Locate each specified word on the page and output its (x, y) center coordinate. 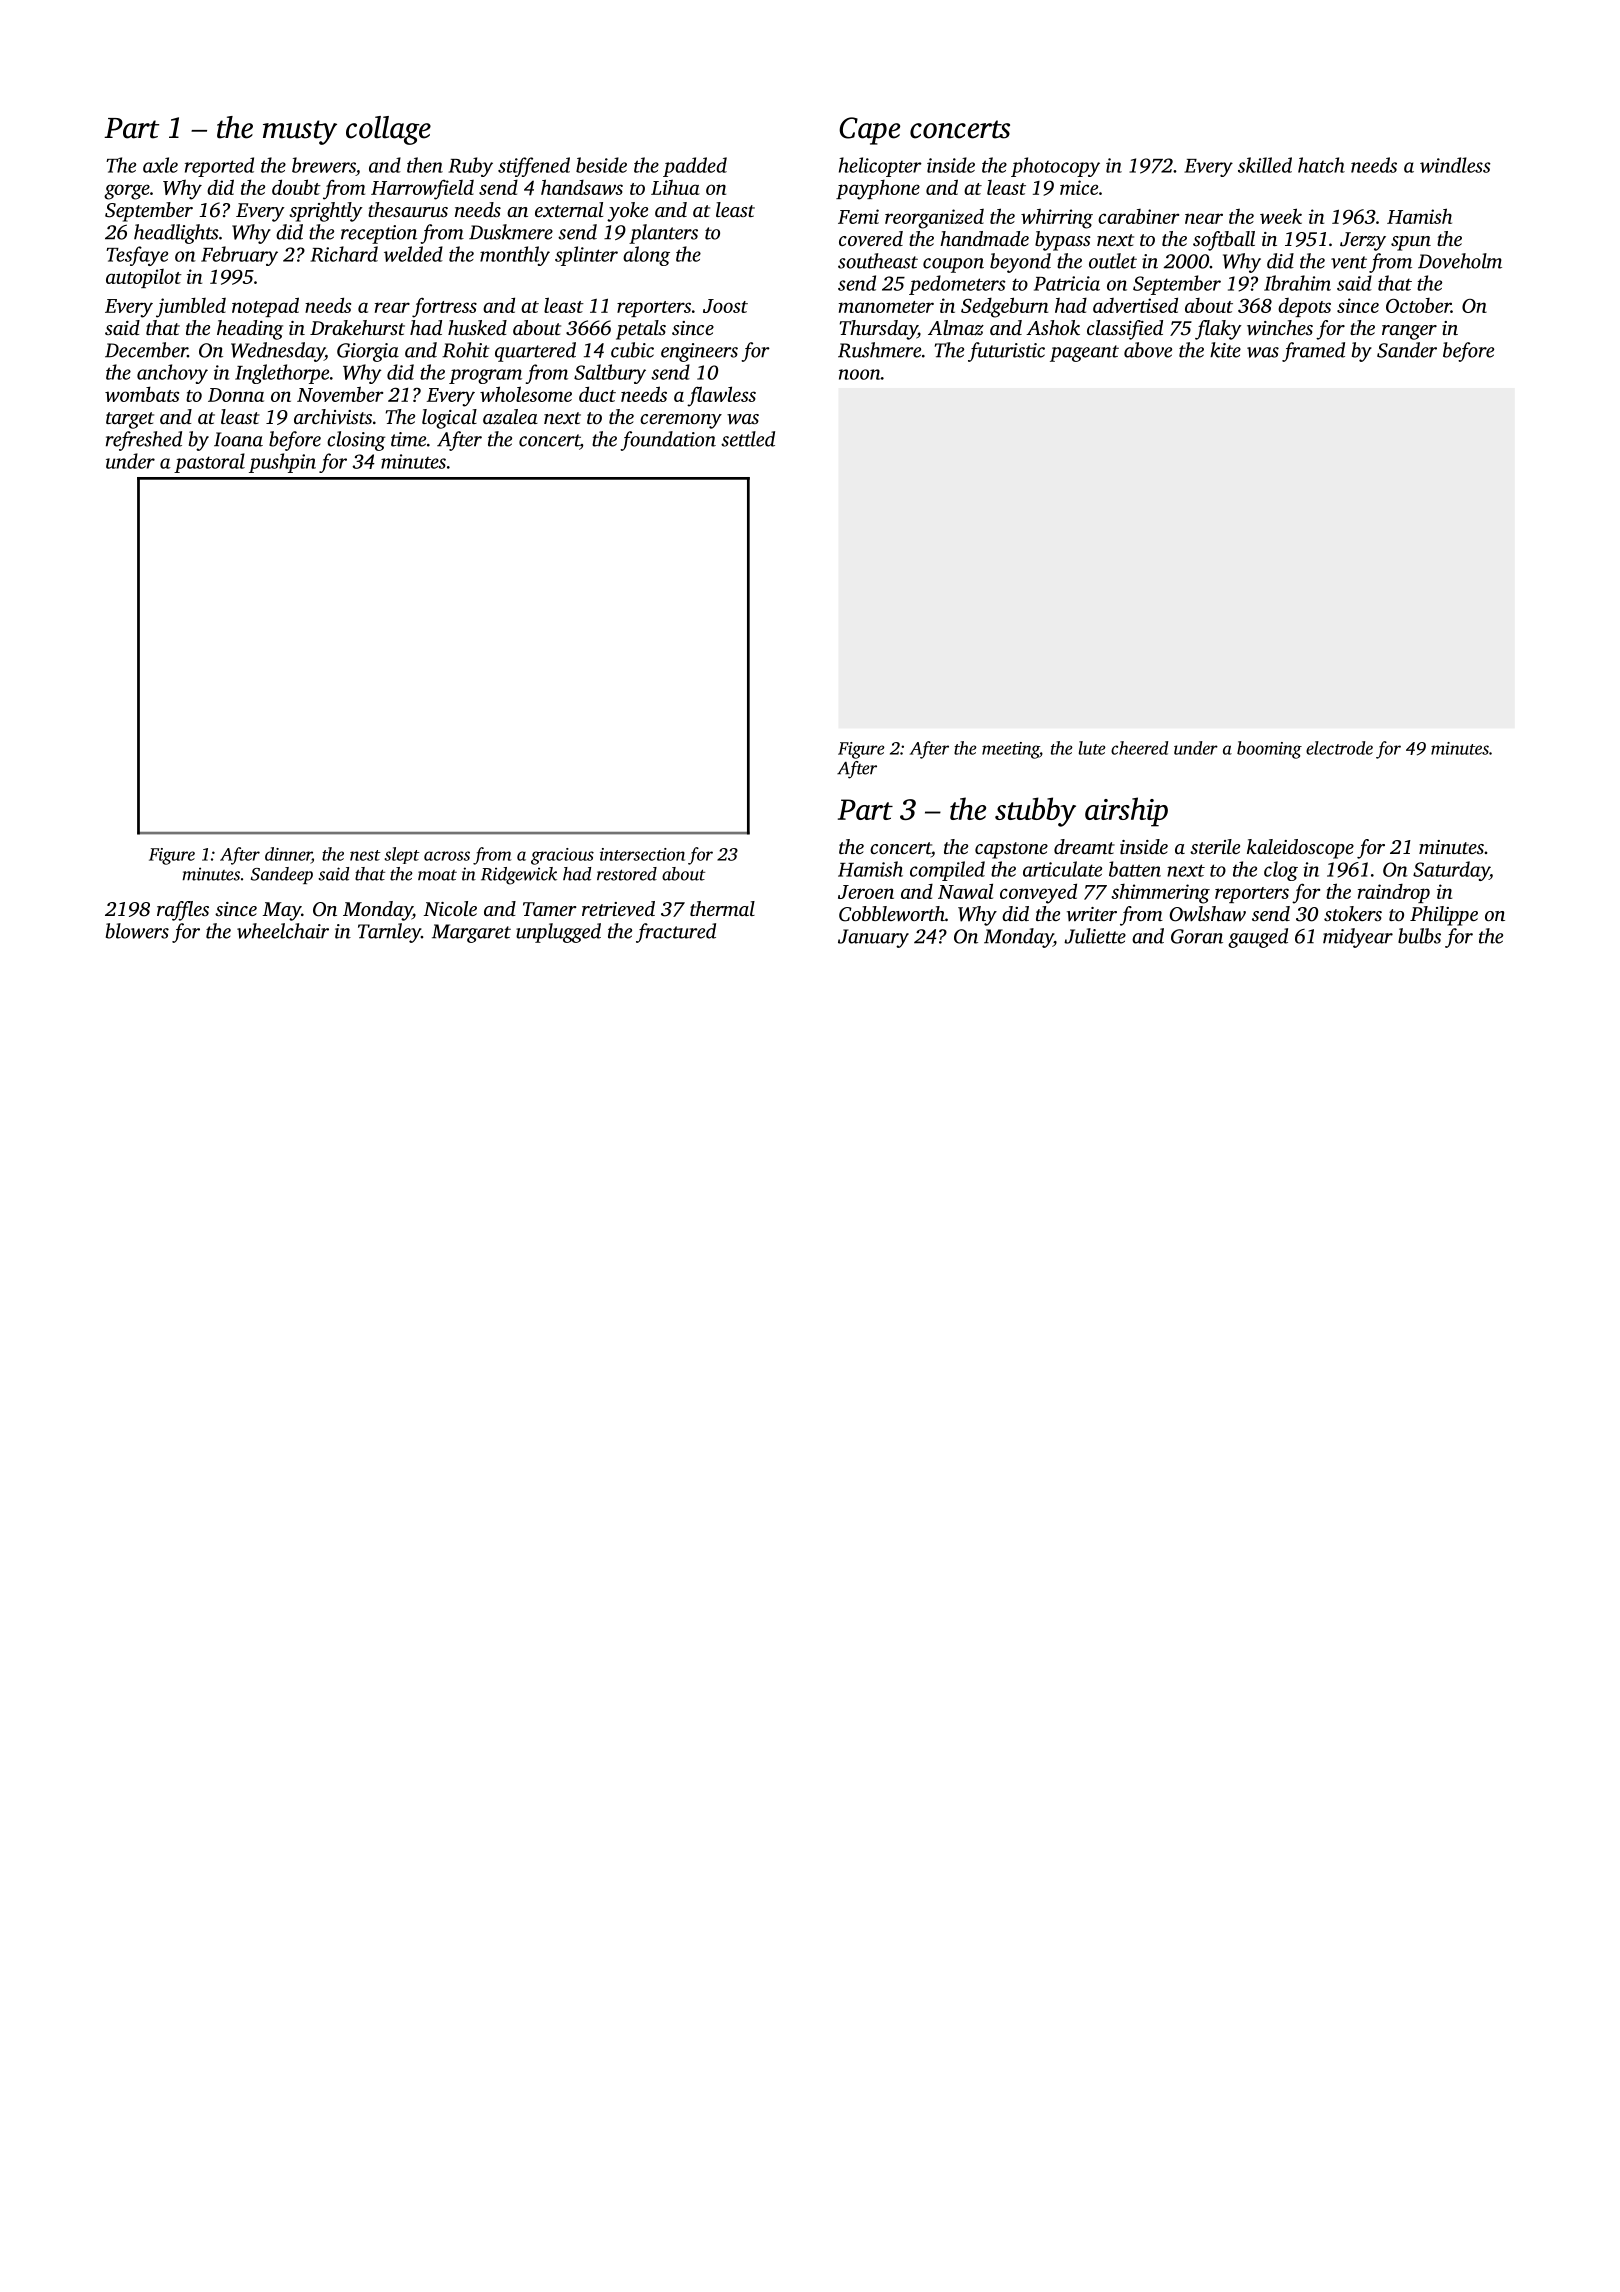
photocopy (1055, 167)
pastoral (209, 463)
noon (860, 374)
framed (1313, 352)
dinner (288, 855)
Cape (869, 131)
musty (300, 132)
